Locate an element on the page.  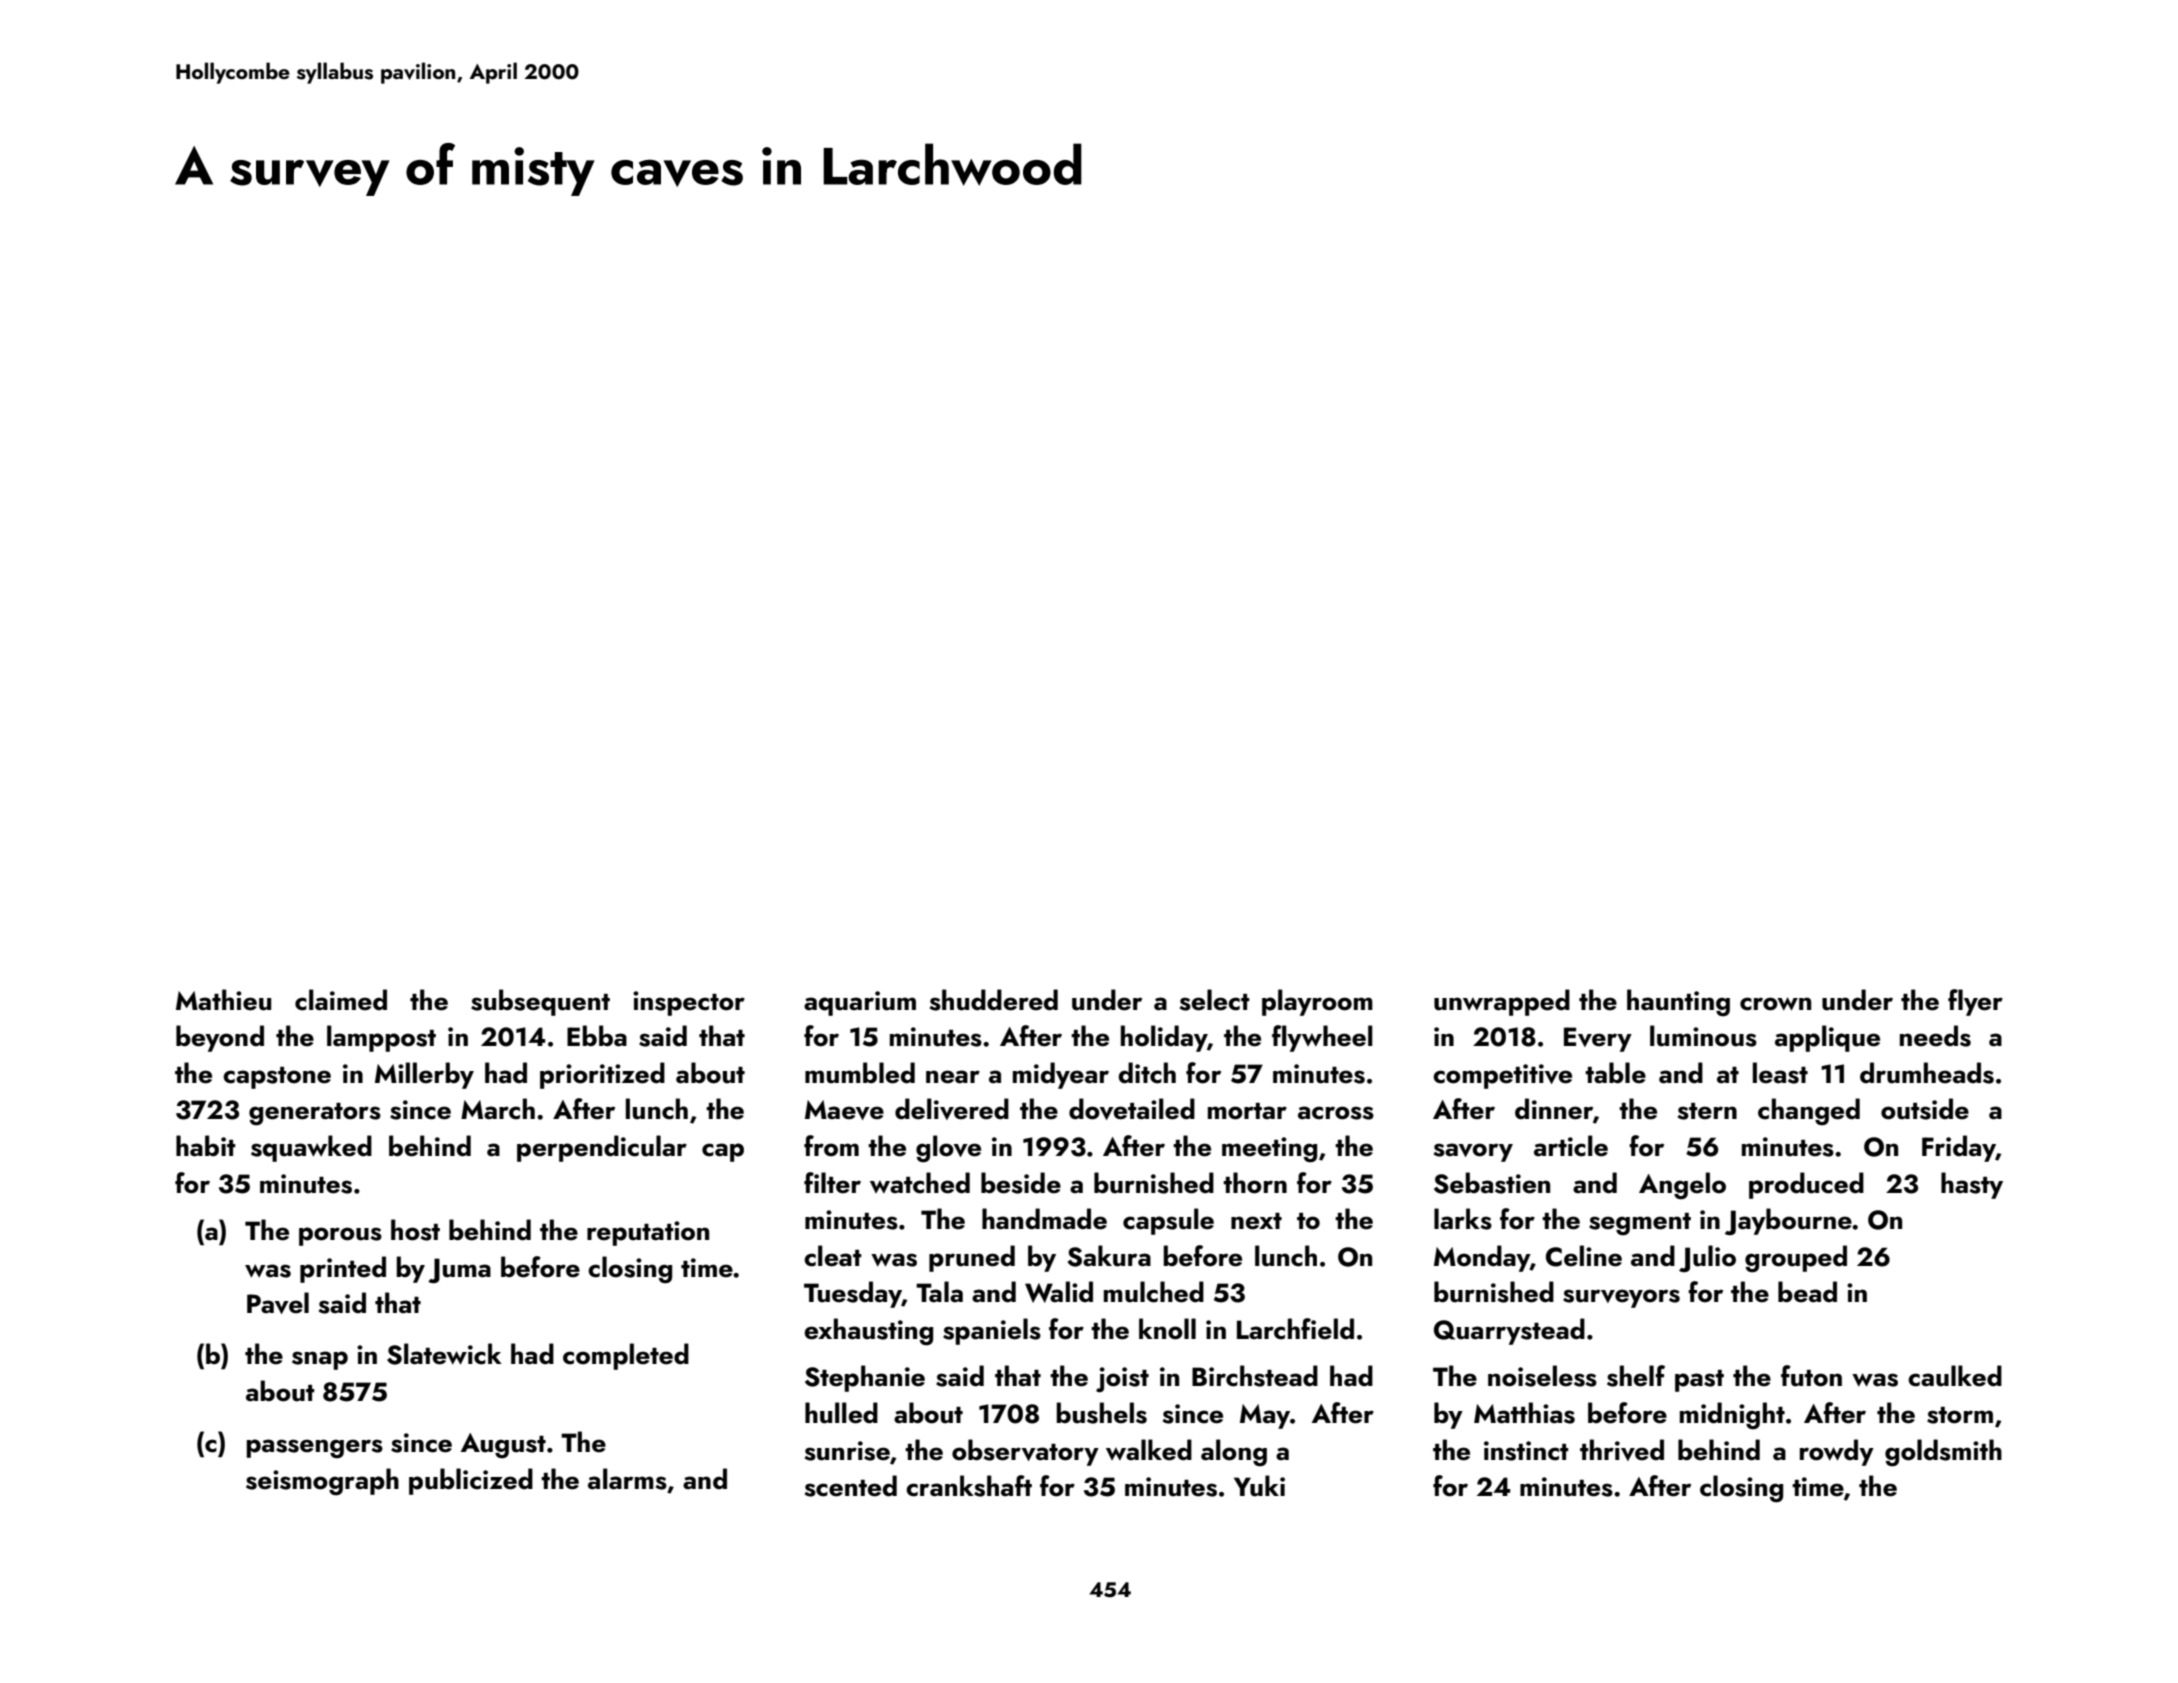
porous is located at coordinates (340, 1236).
